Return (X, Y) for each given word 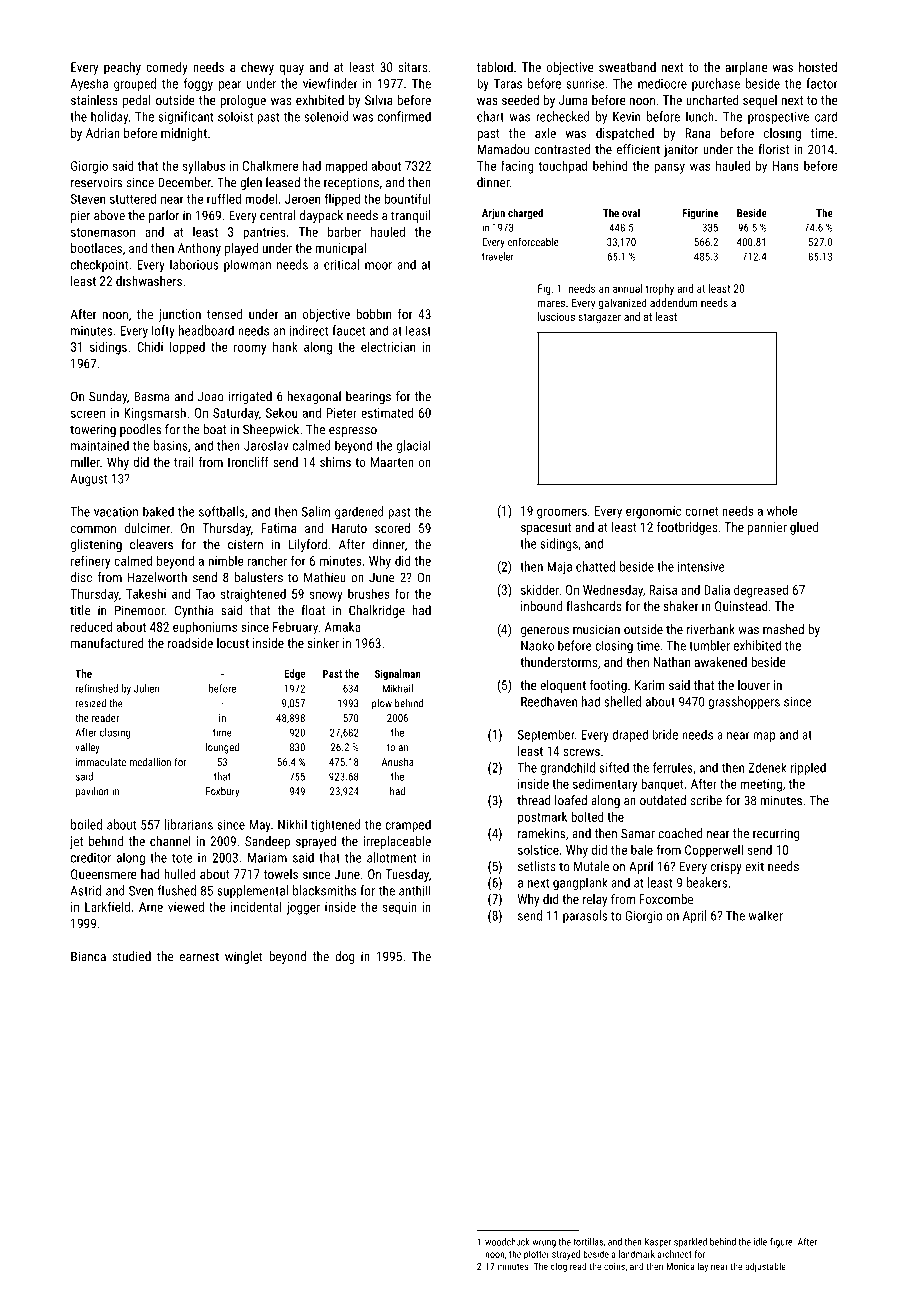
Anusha (397, 762)
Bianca (88, 956)
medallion (150, 761)
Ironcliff (248, 462)
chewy (257, 68)
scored (392, 528)
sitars (412, 67)
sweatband (627, 67)
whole (782, 510)
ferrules (673, 767)
